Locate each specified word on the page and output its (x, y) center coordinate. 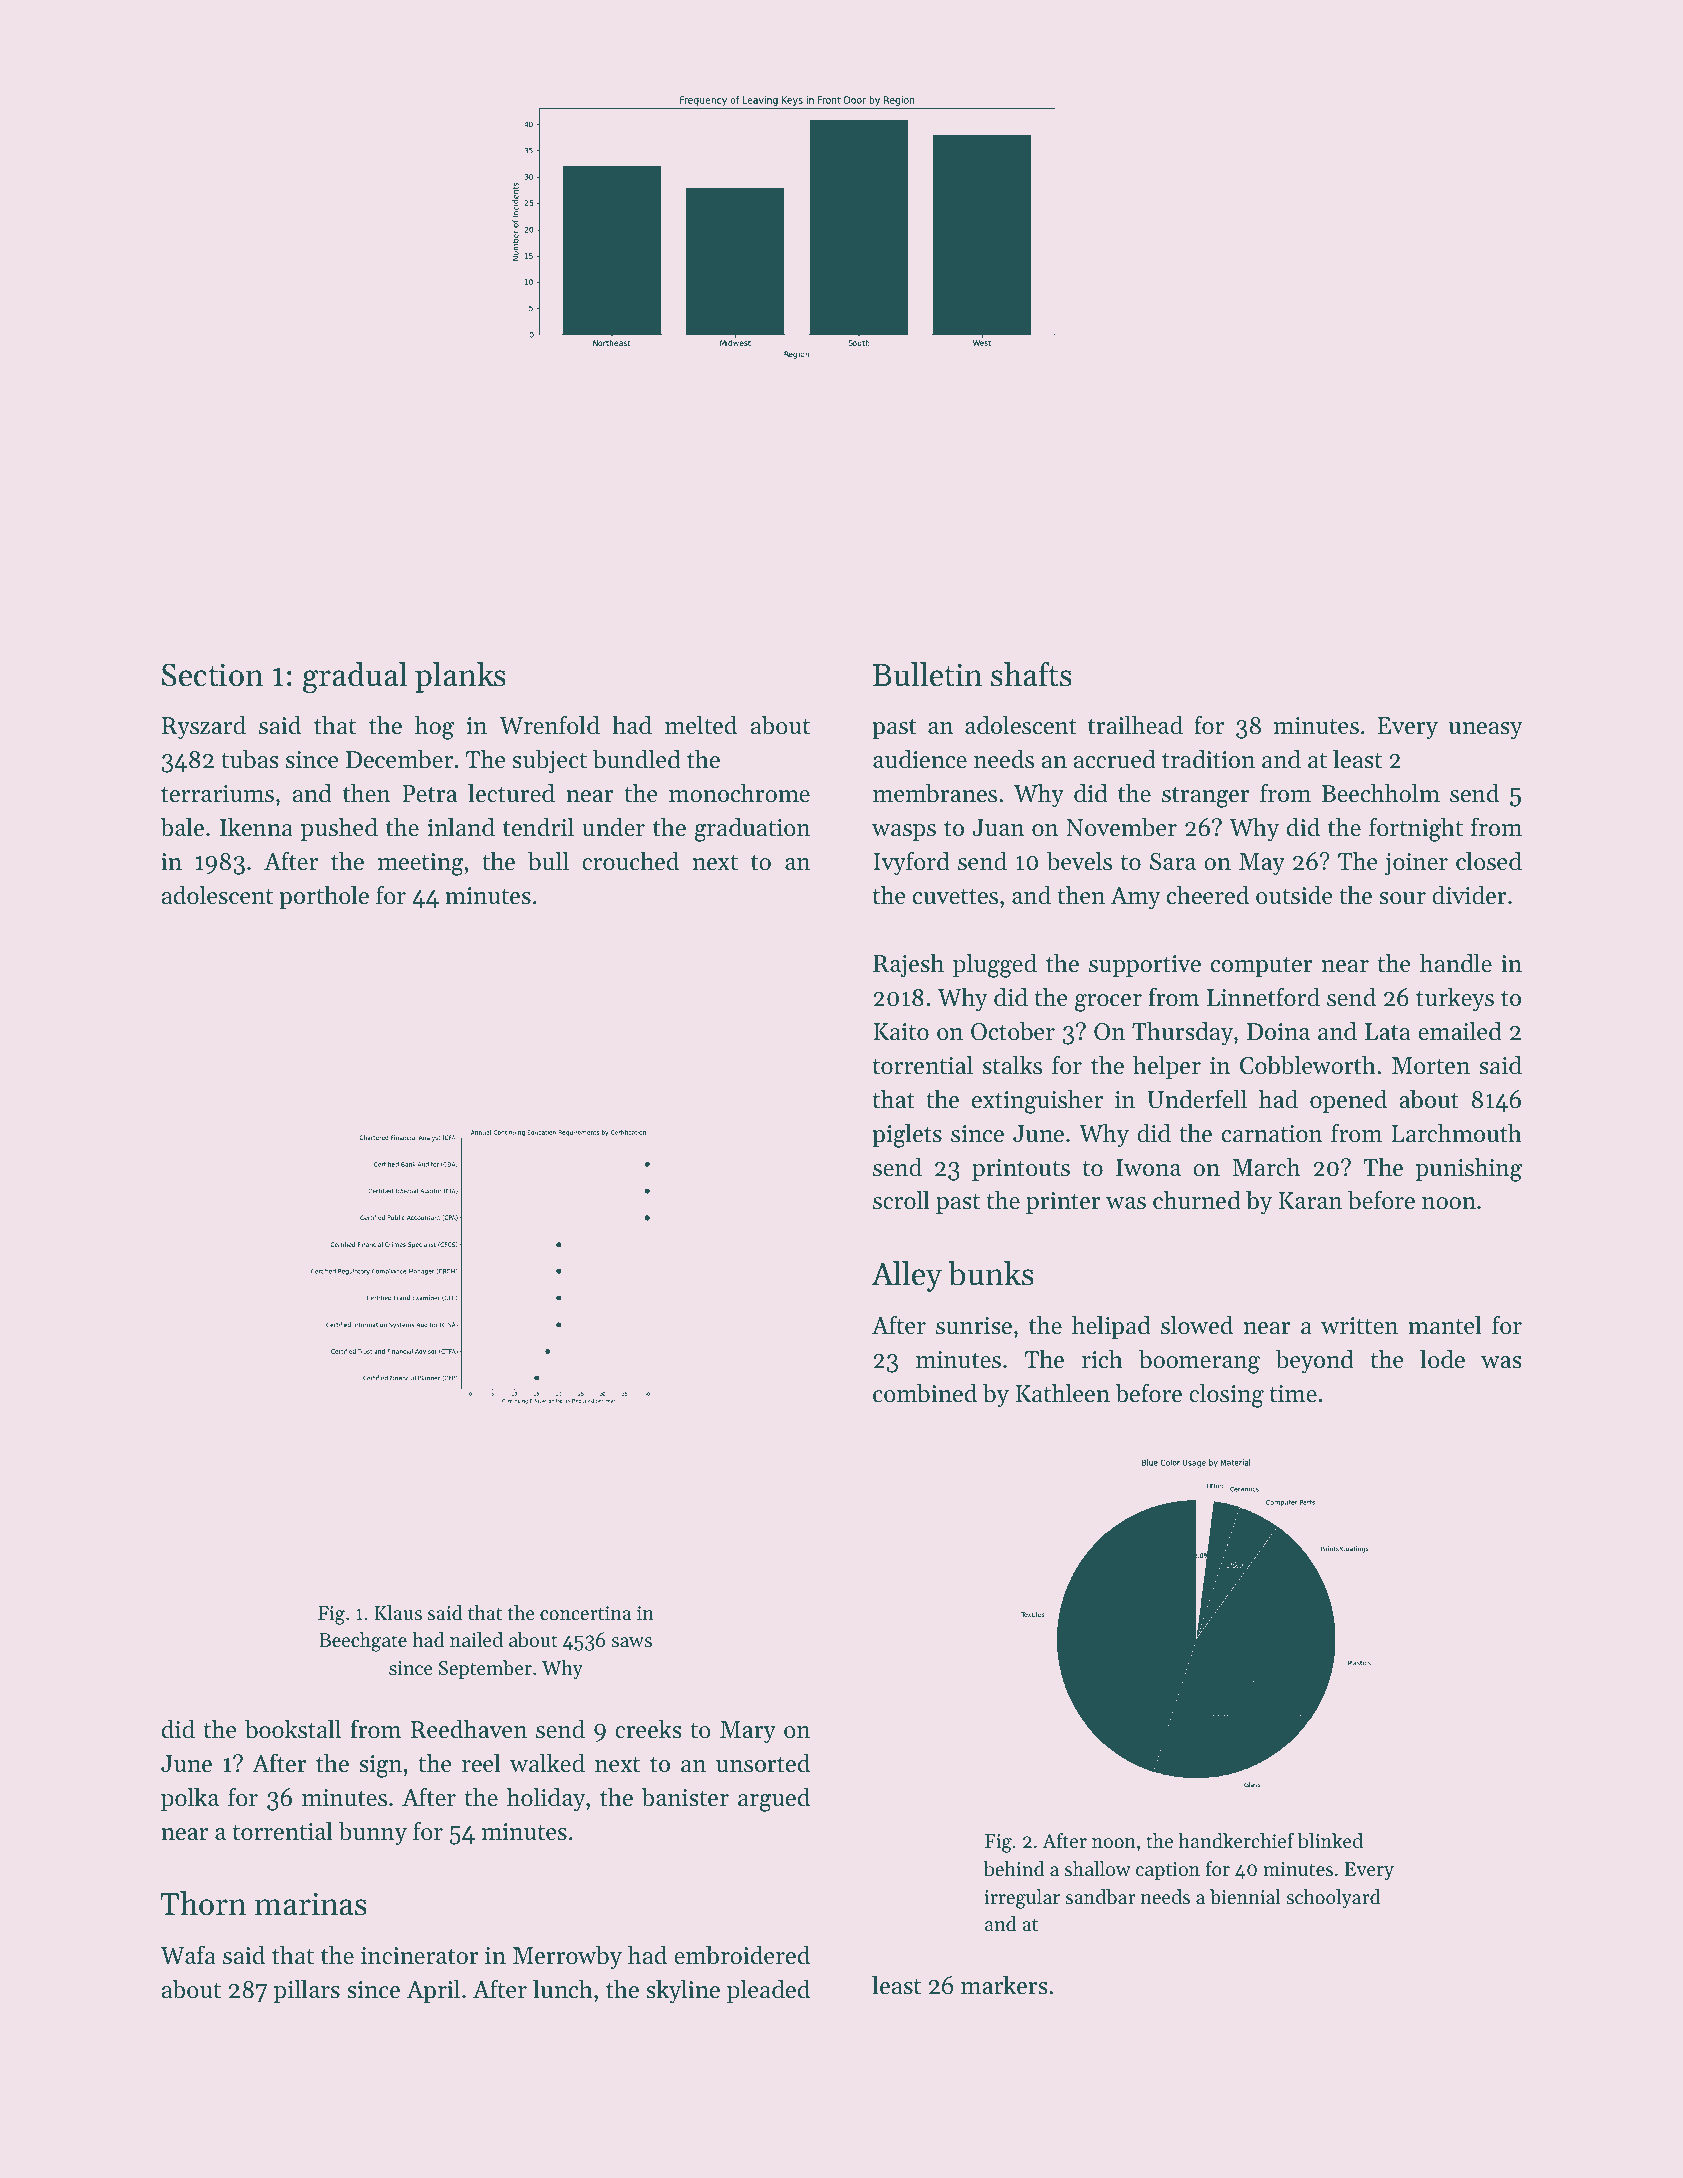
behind (1014, 1869)
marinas (311, 1904)
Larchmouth (1457, 1133)
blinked (1330, 1841)
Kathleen (1063, 1393)
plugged (995, 965)
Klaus (398, 1613)
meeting (421, 864)
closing (1226, 1395)
